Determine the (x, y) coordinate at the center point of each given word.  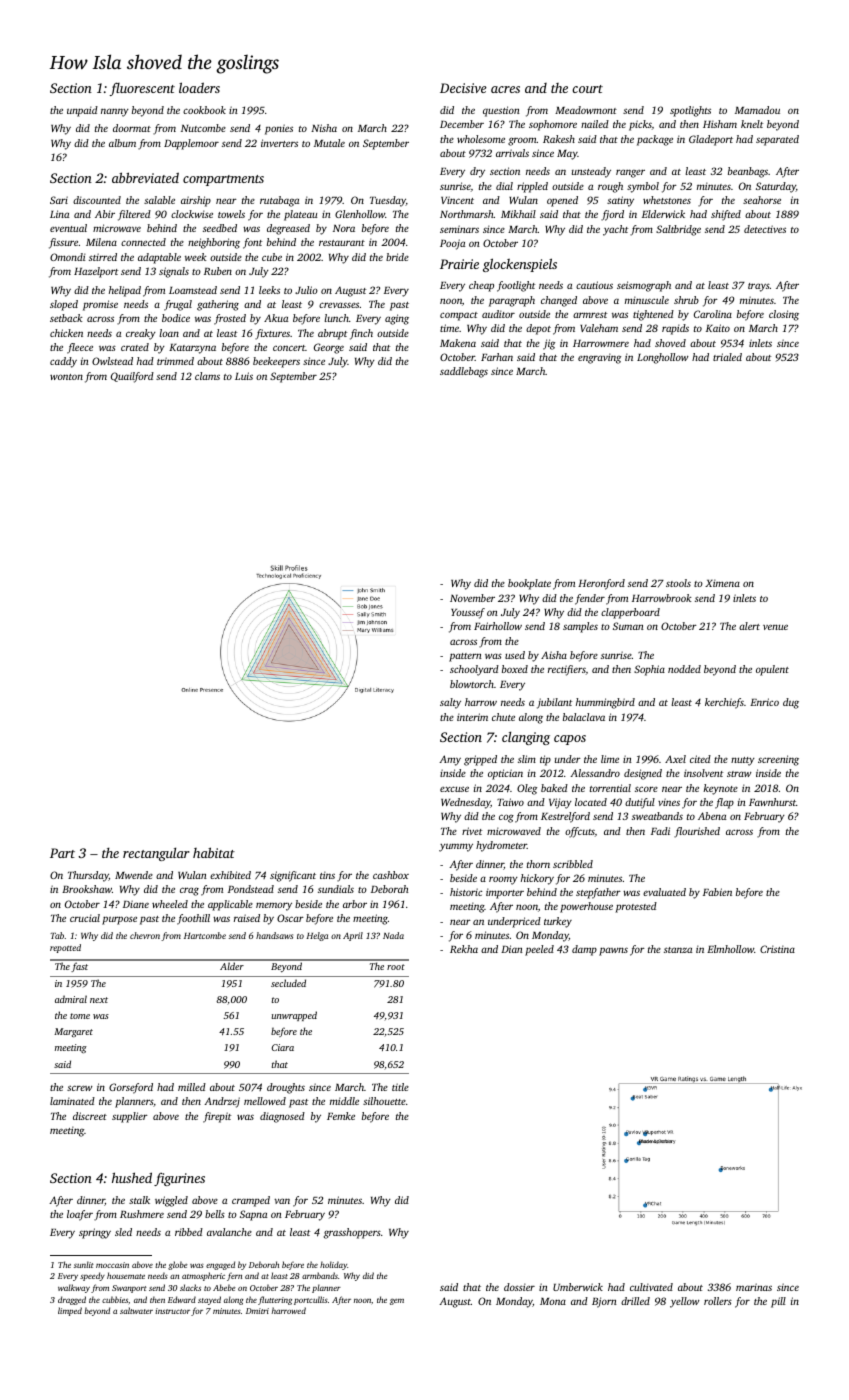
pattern (465, 657)
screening (778, 760)
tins (327, 875)
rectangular (156, 854)
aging (397, 319)
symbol (643, 187)
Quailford (132, 377)
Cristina (777, 949)
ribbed (189, 1232)
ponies (279, 129)
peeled (539, 950)
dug (791, 703)
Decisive (463, 88)
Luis (244, 376)
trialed (727, 357)
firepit (217, 1117)
